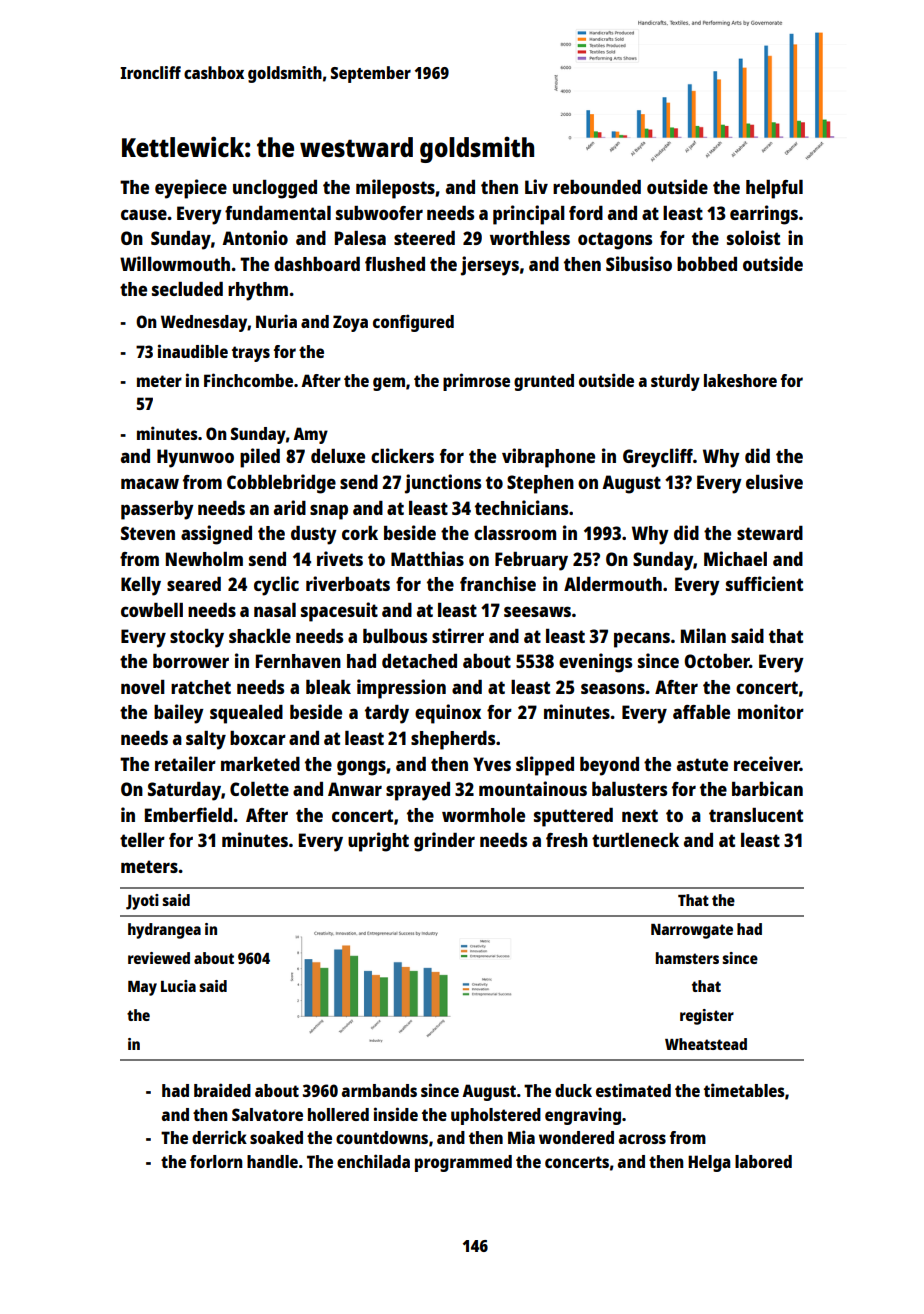  What do you see at coordinates (692, 931) in the page?
I see `Narrowgate` at bounding box center [692, 931].
